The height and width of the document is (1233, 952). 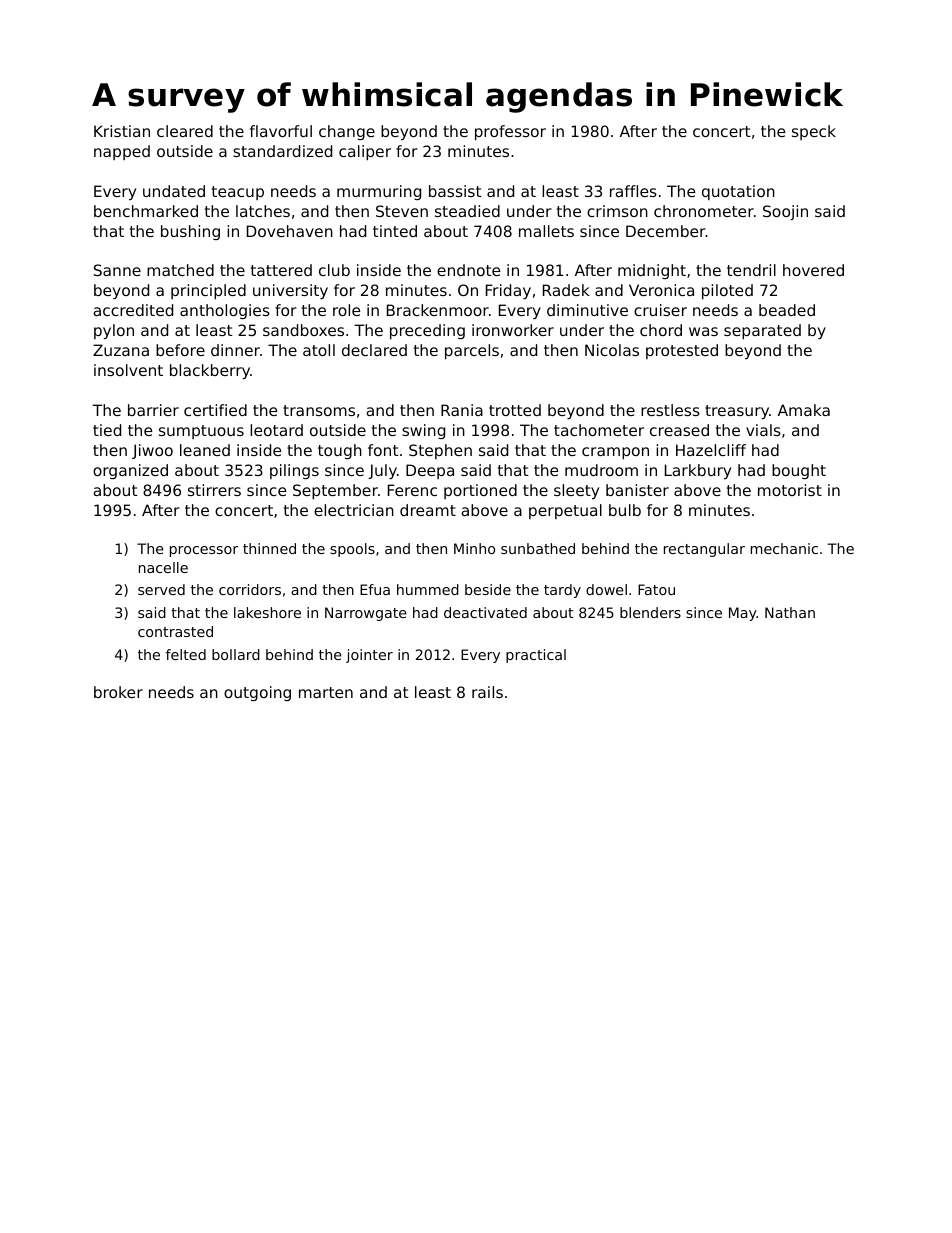 What do you see at coordinates (303, 330) in the document?
I see `sandboxes` at bounding box center [303, 330].
